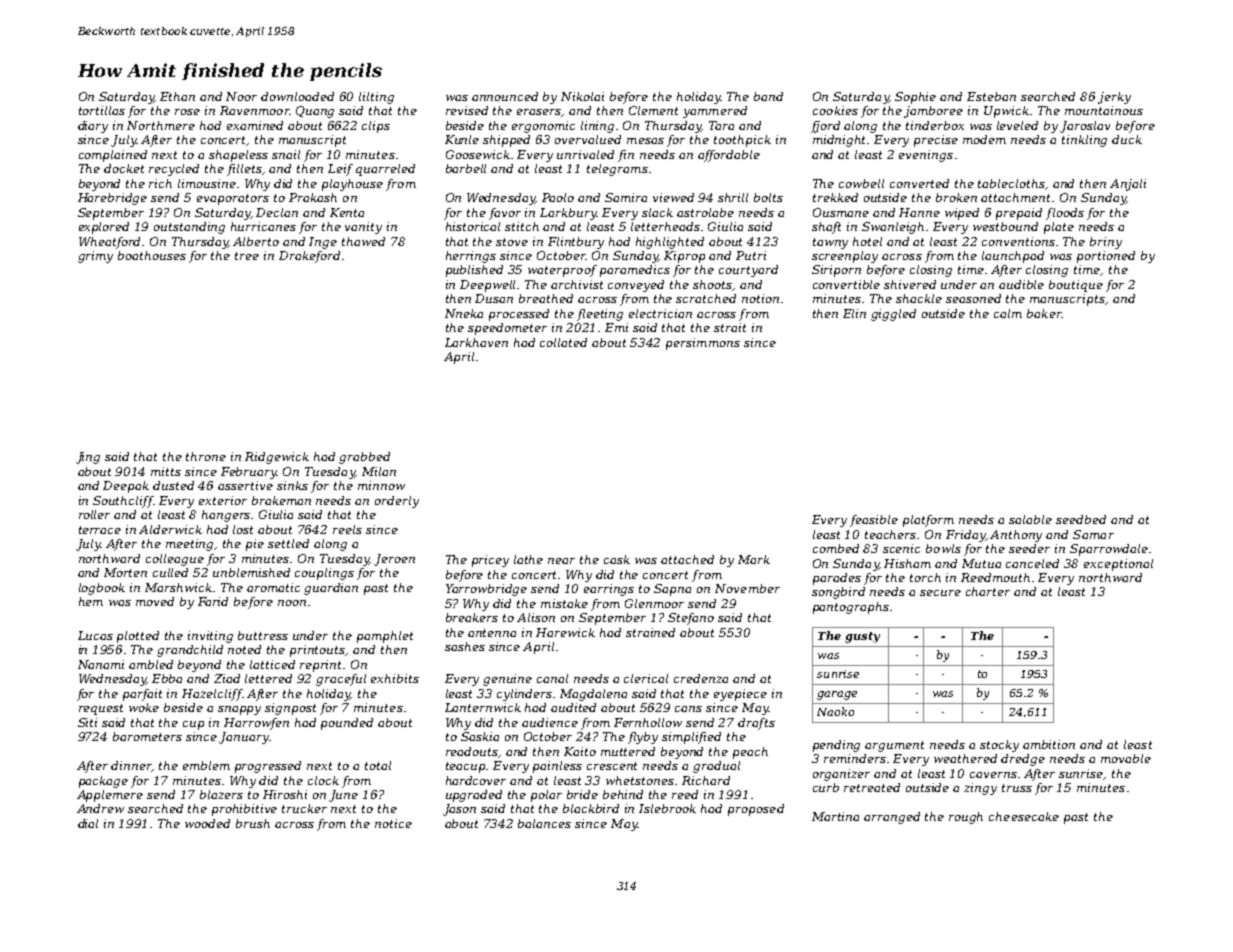  Describe the element at coordinates (1029, 548) in the page. I see `seeder` at that location.
